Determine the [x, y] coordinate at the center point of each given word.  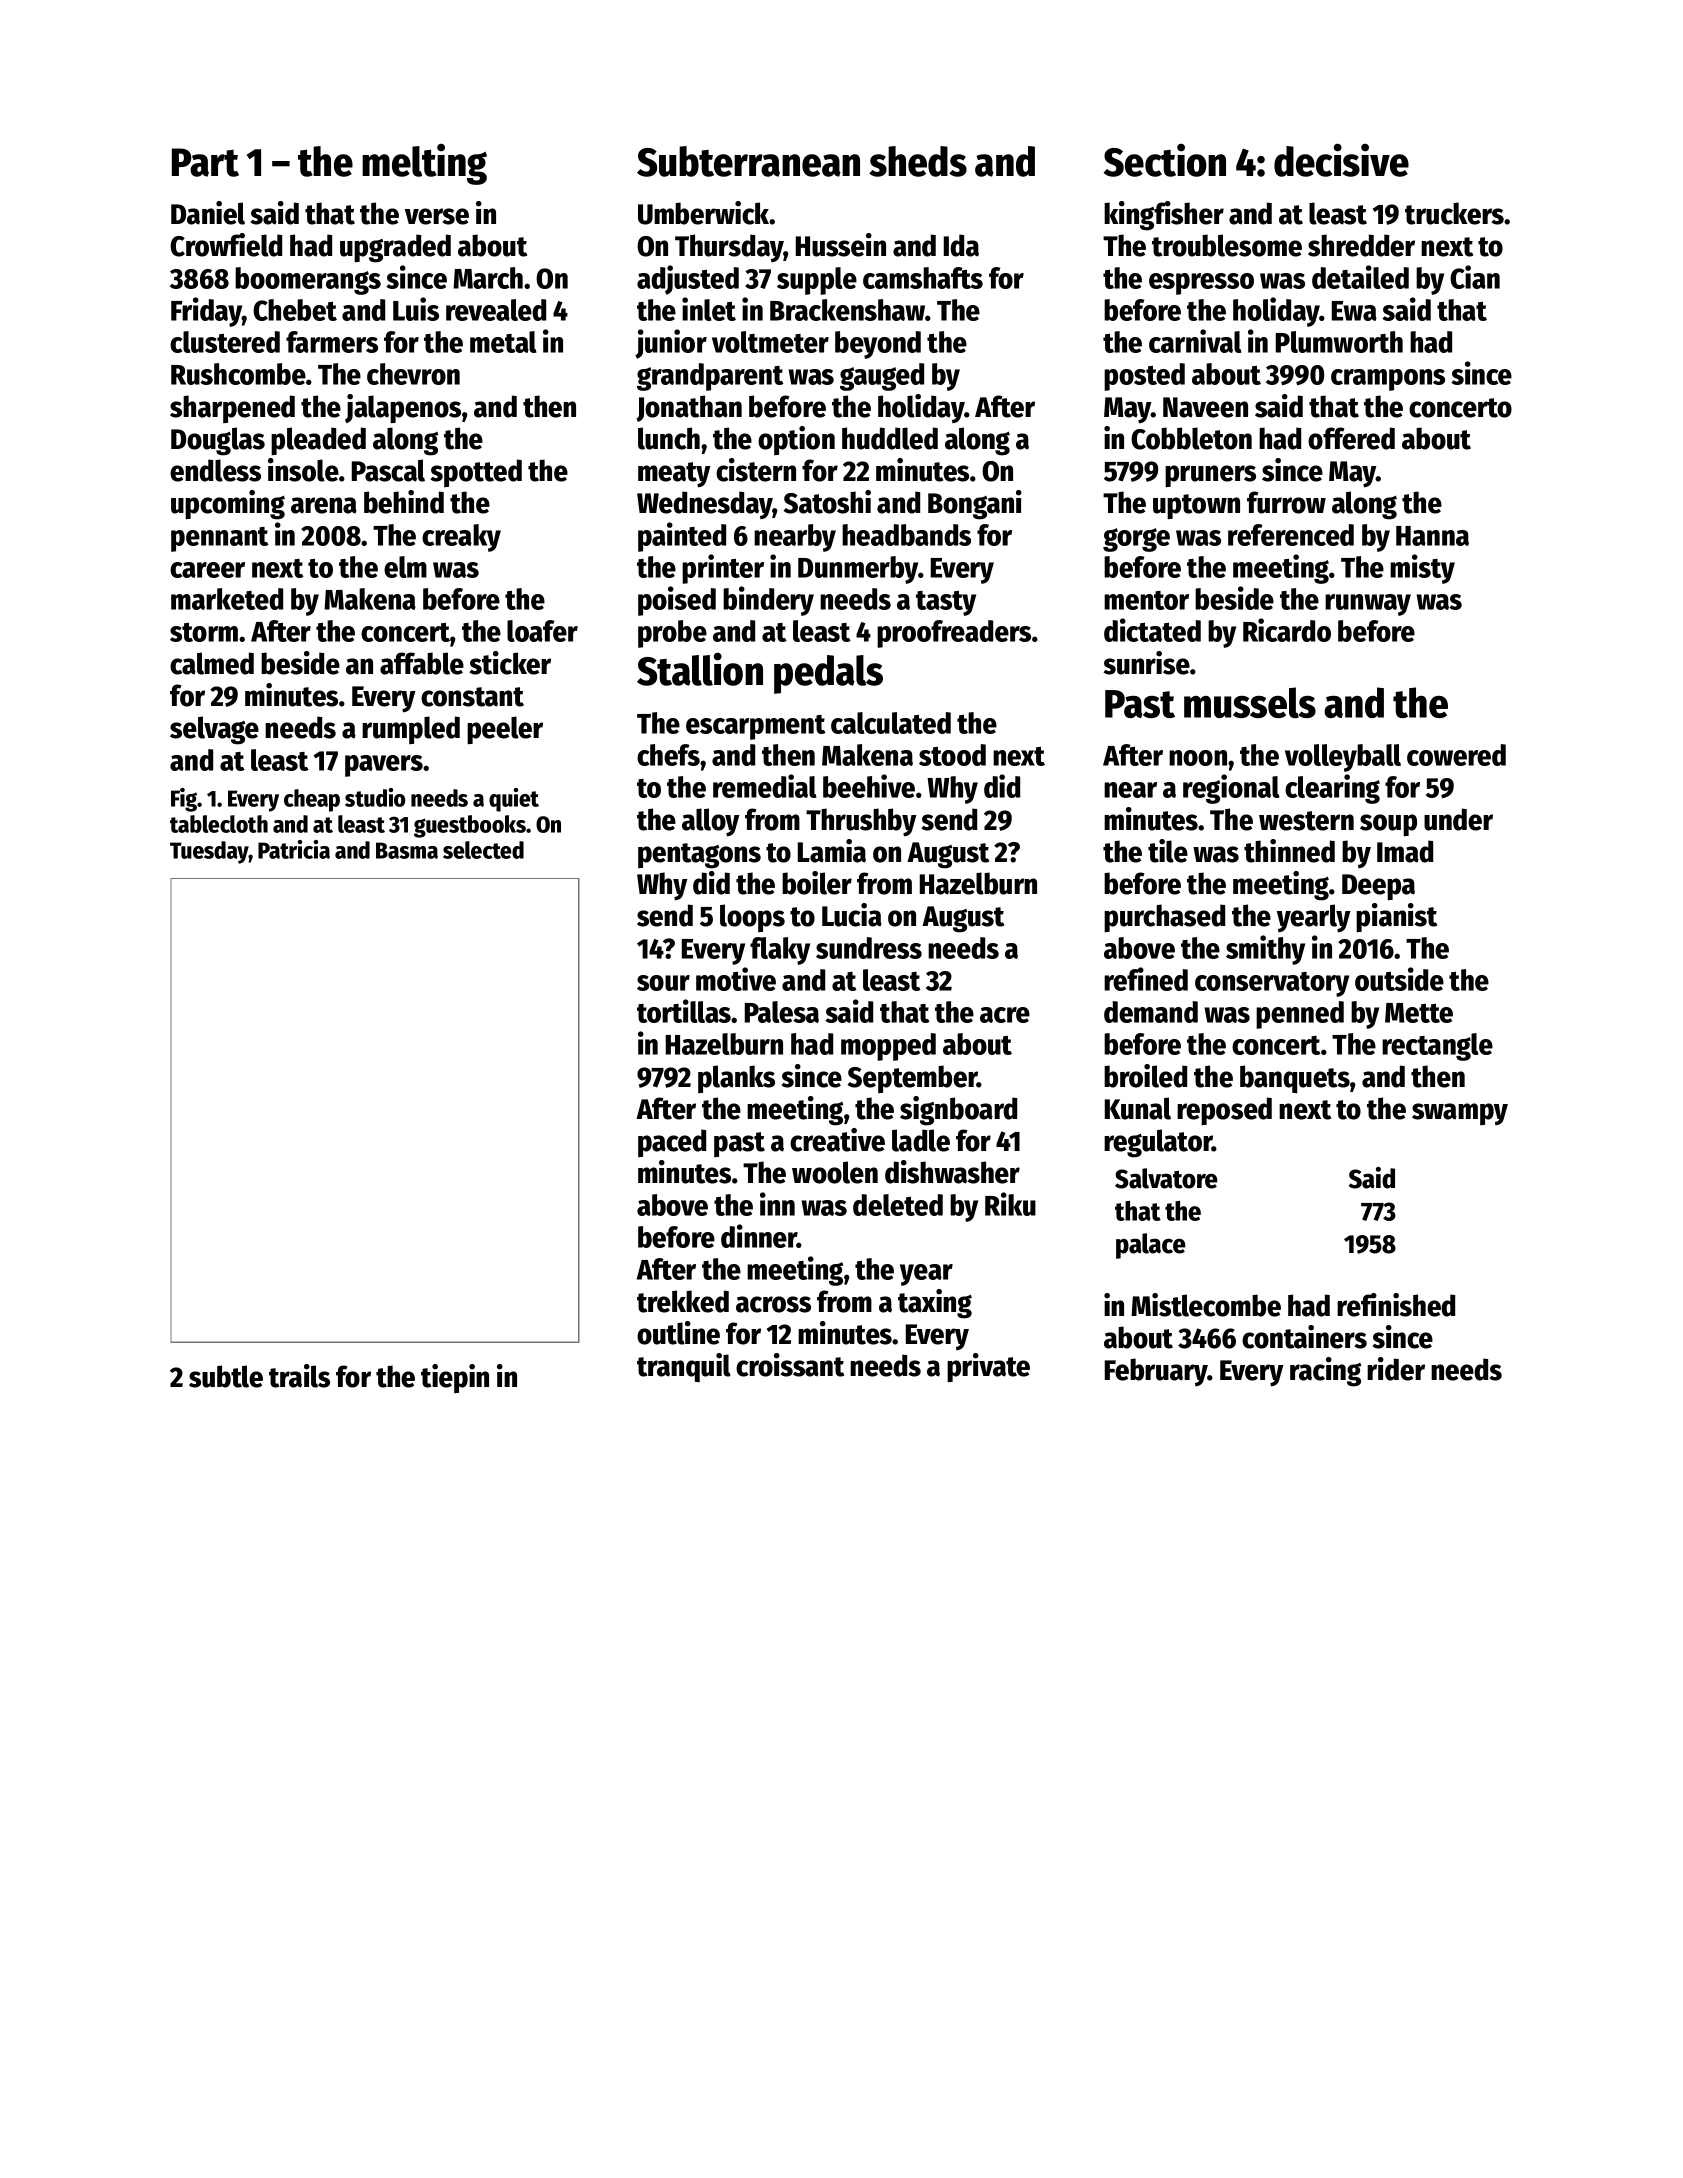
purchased [1164, 918]
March [488, 278]
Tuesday [209, 852]
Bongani [975, 505]
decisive [1341, 160]
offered [1351, 438]
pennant [220, 539]
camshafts [923, 278]
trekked [683, 1301]
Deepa [1378, 887]
